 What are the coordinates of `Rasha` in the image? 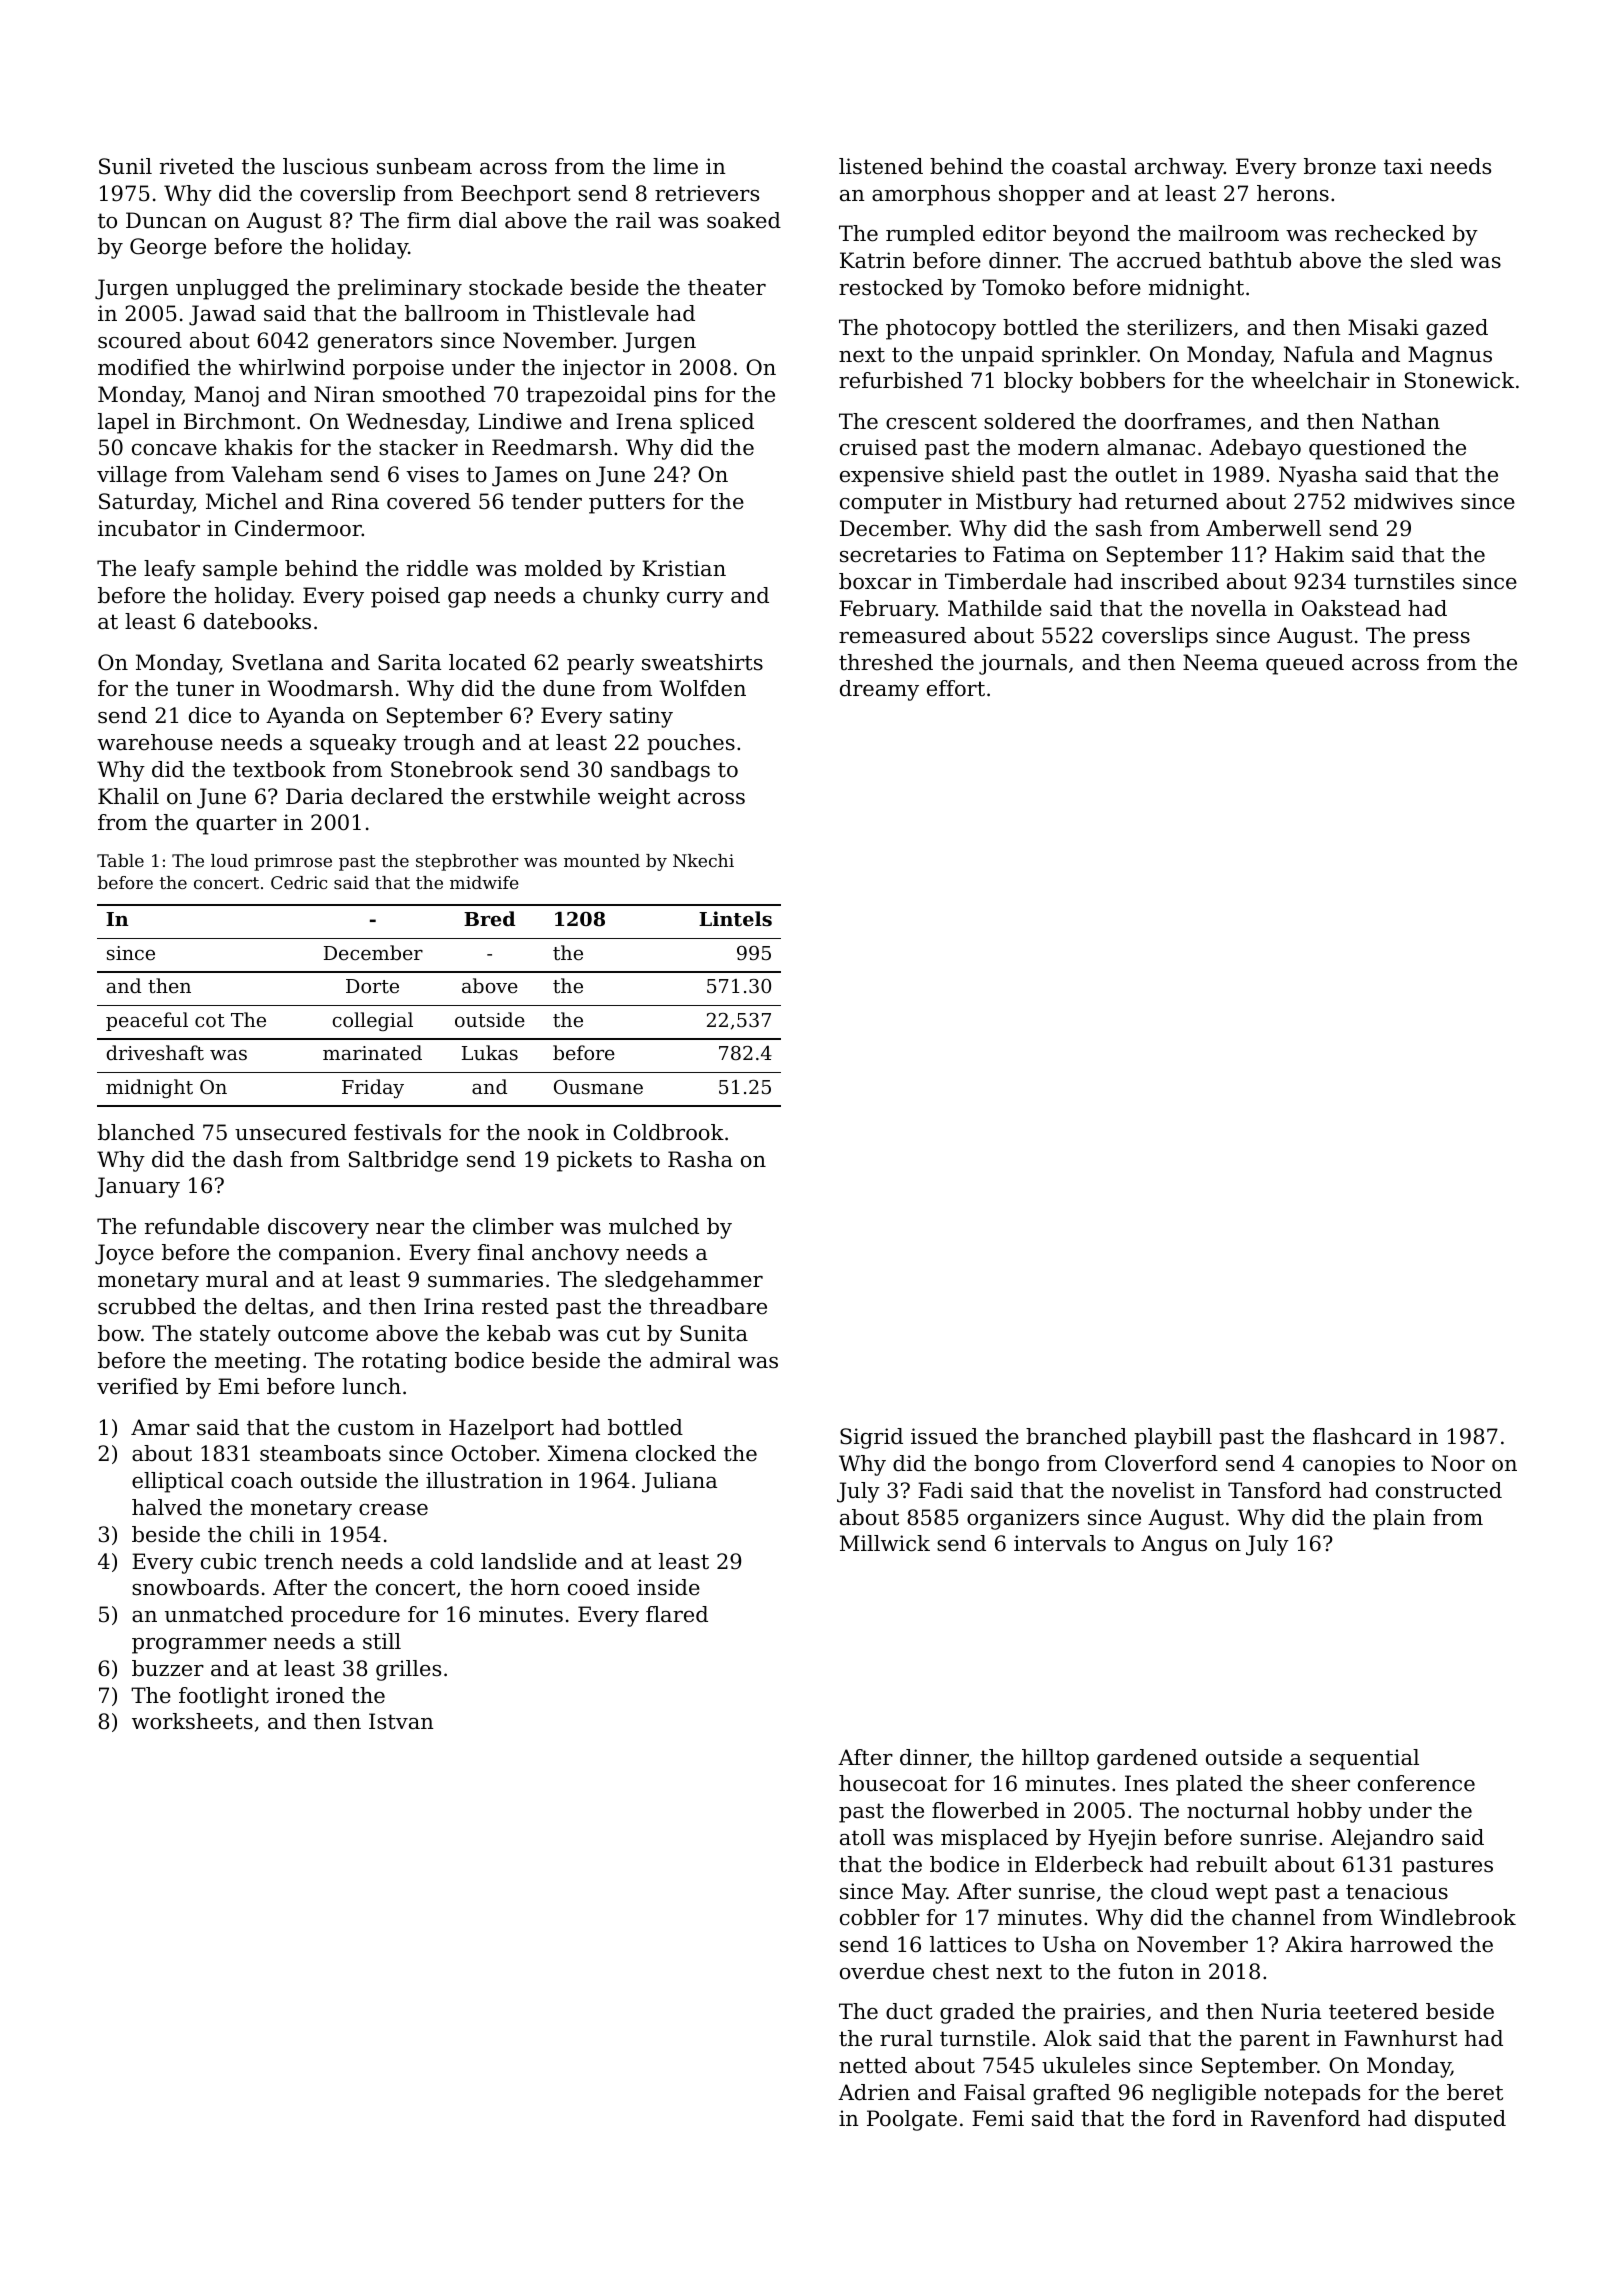 It's located at (700, 1159).
